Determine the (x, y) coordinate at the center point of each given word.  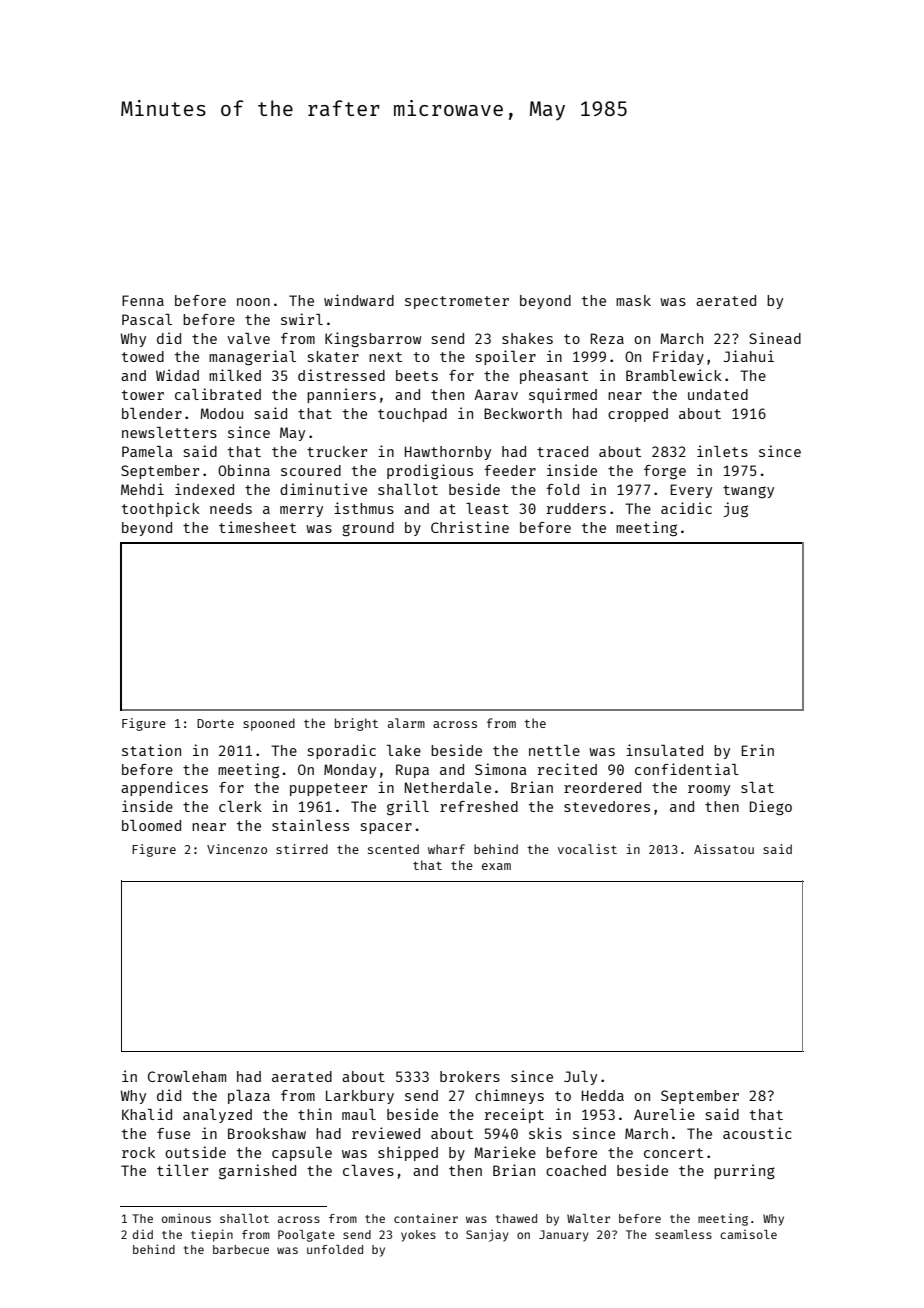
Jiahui (748, 356)
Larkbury (360, 1097)
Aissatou (724, 849)
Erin (758, 750)
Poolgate (306, 1236)
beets (417, 375)
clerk (240, 806)
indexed (204, 489)
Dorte (215, 723)
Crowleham (187, 1076)
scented (393, 849)
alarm (406, 723)
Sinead (775, 338)
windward (359, 300)
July (580, 1078)
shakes (527, 338)
